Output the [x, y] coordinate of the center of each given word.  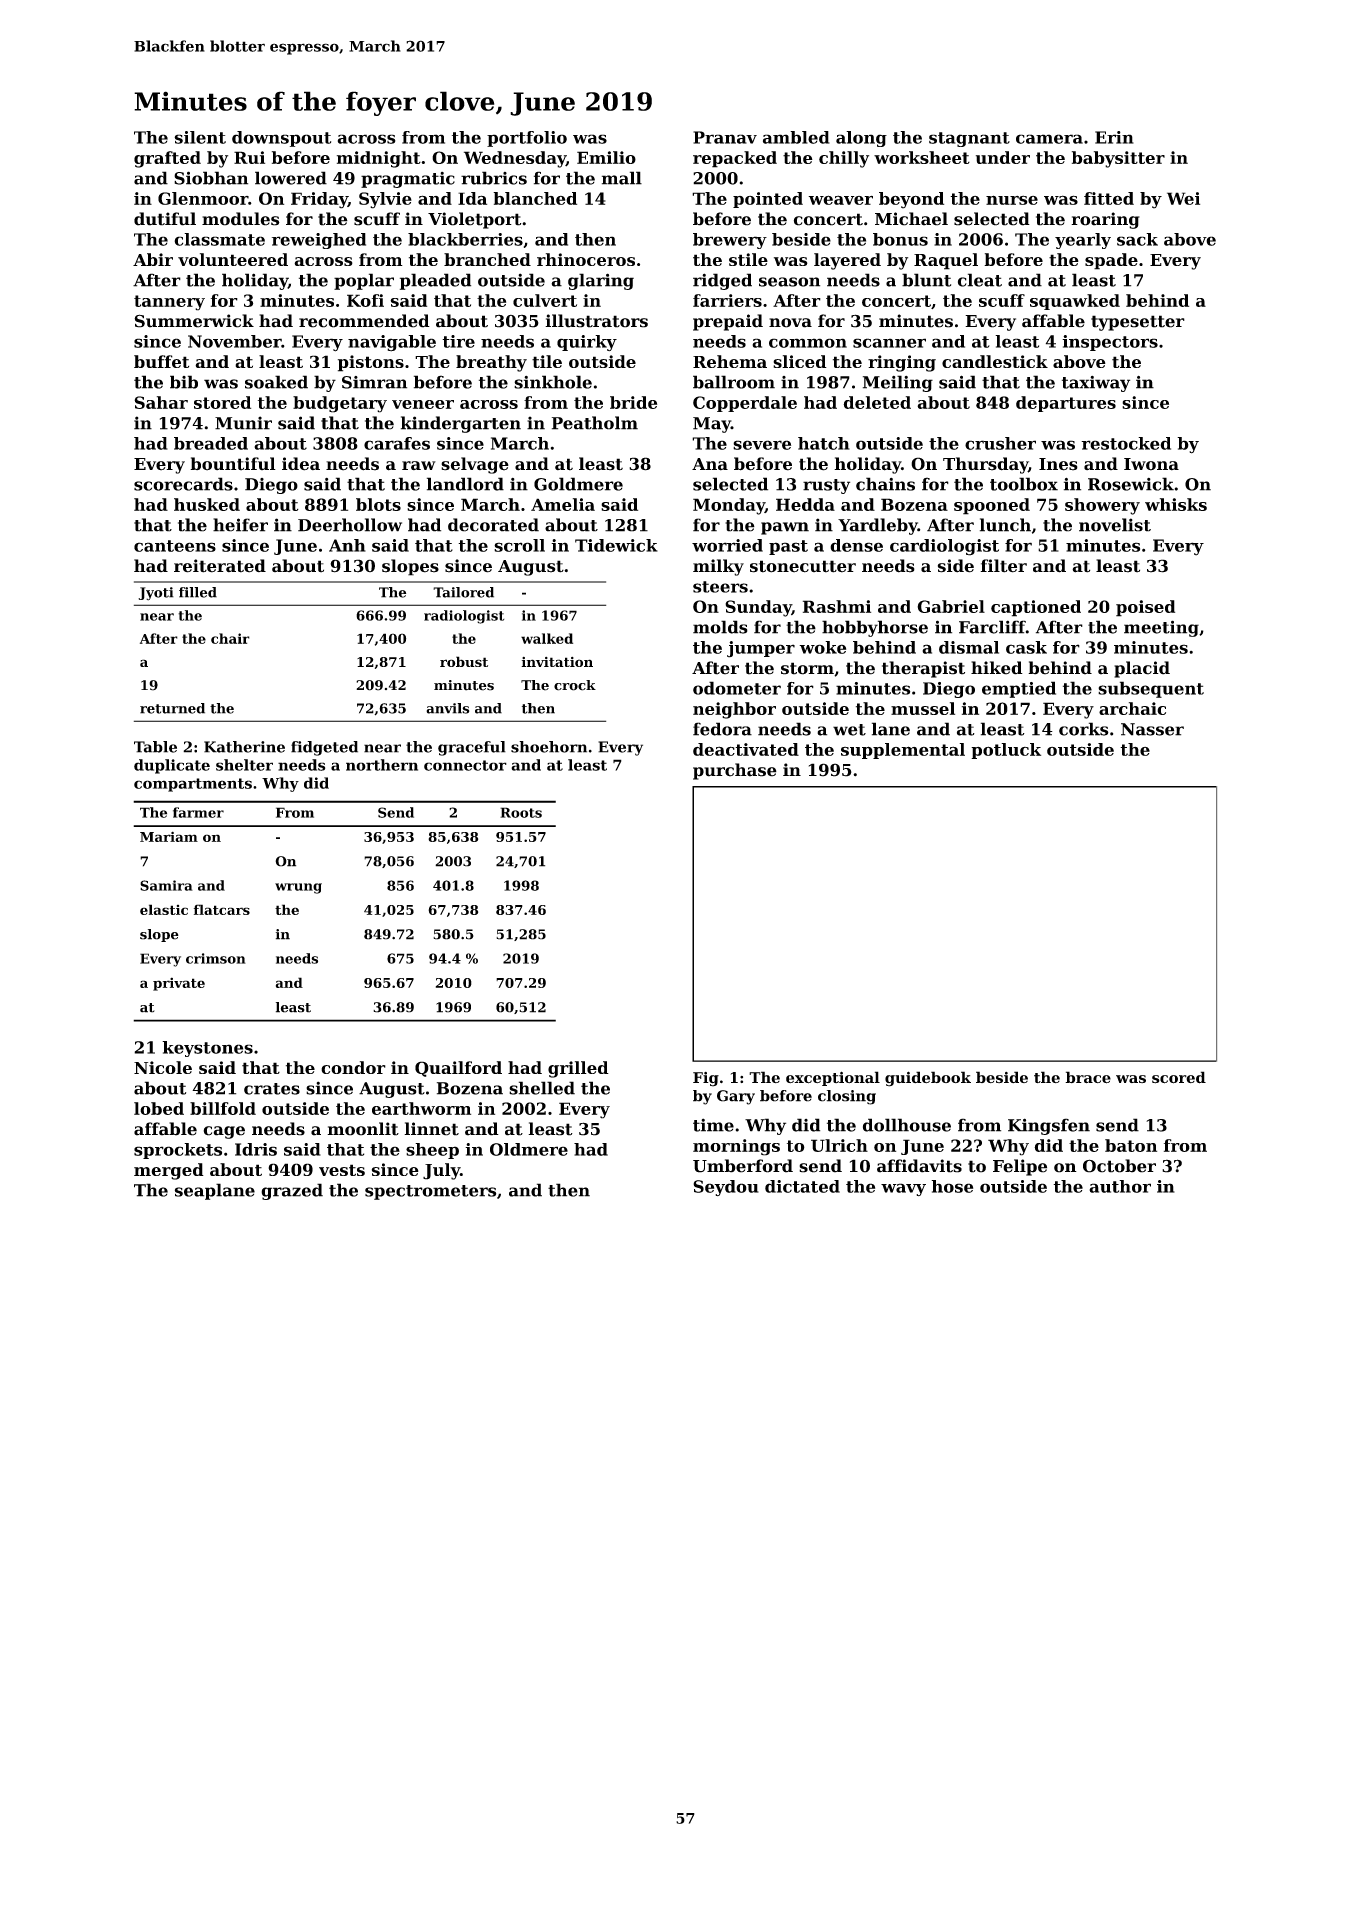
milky [718, 567]
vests [342, 1170]
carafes [397, 443]
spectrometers [430, 1192]
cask [1026, 647]
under [1003, 157]
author [1120, 1186]
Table [155, 747]
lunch [1005, 525]
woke [822, 647]
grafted [167, 159]
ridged [722, 281]
